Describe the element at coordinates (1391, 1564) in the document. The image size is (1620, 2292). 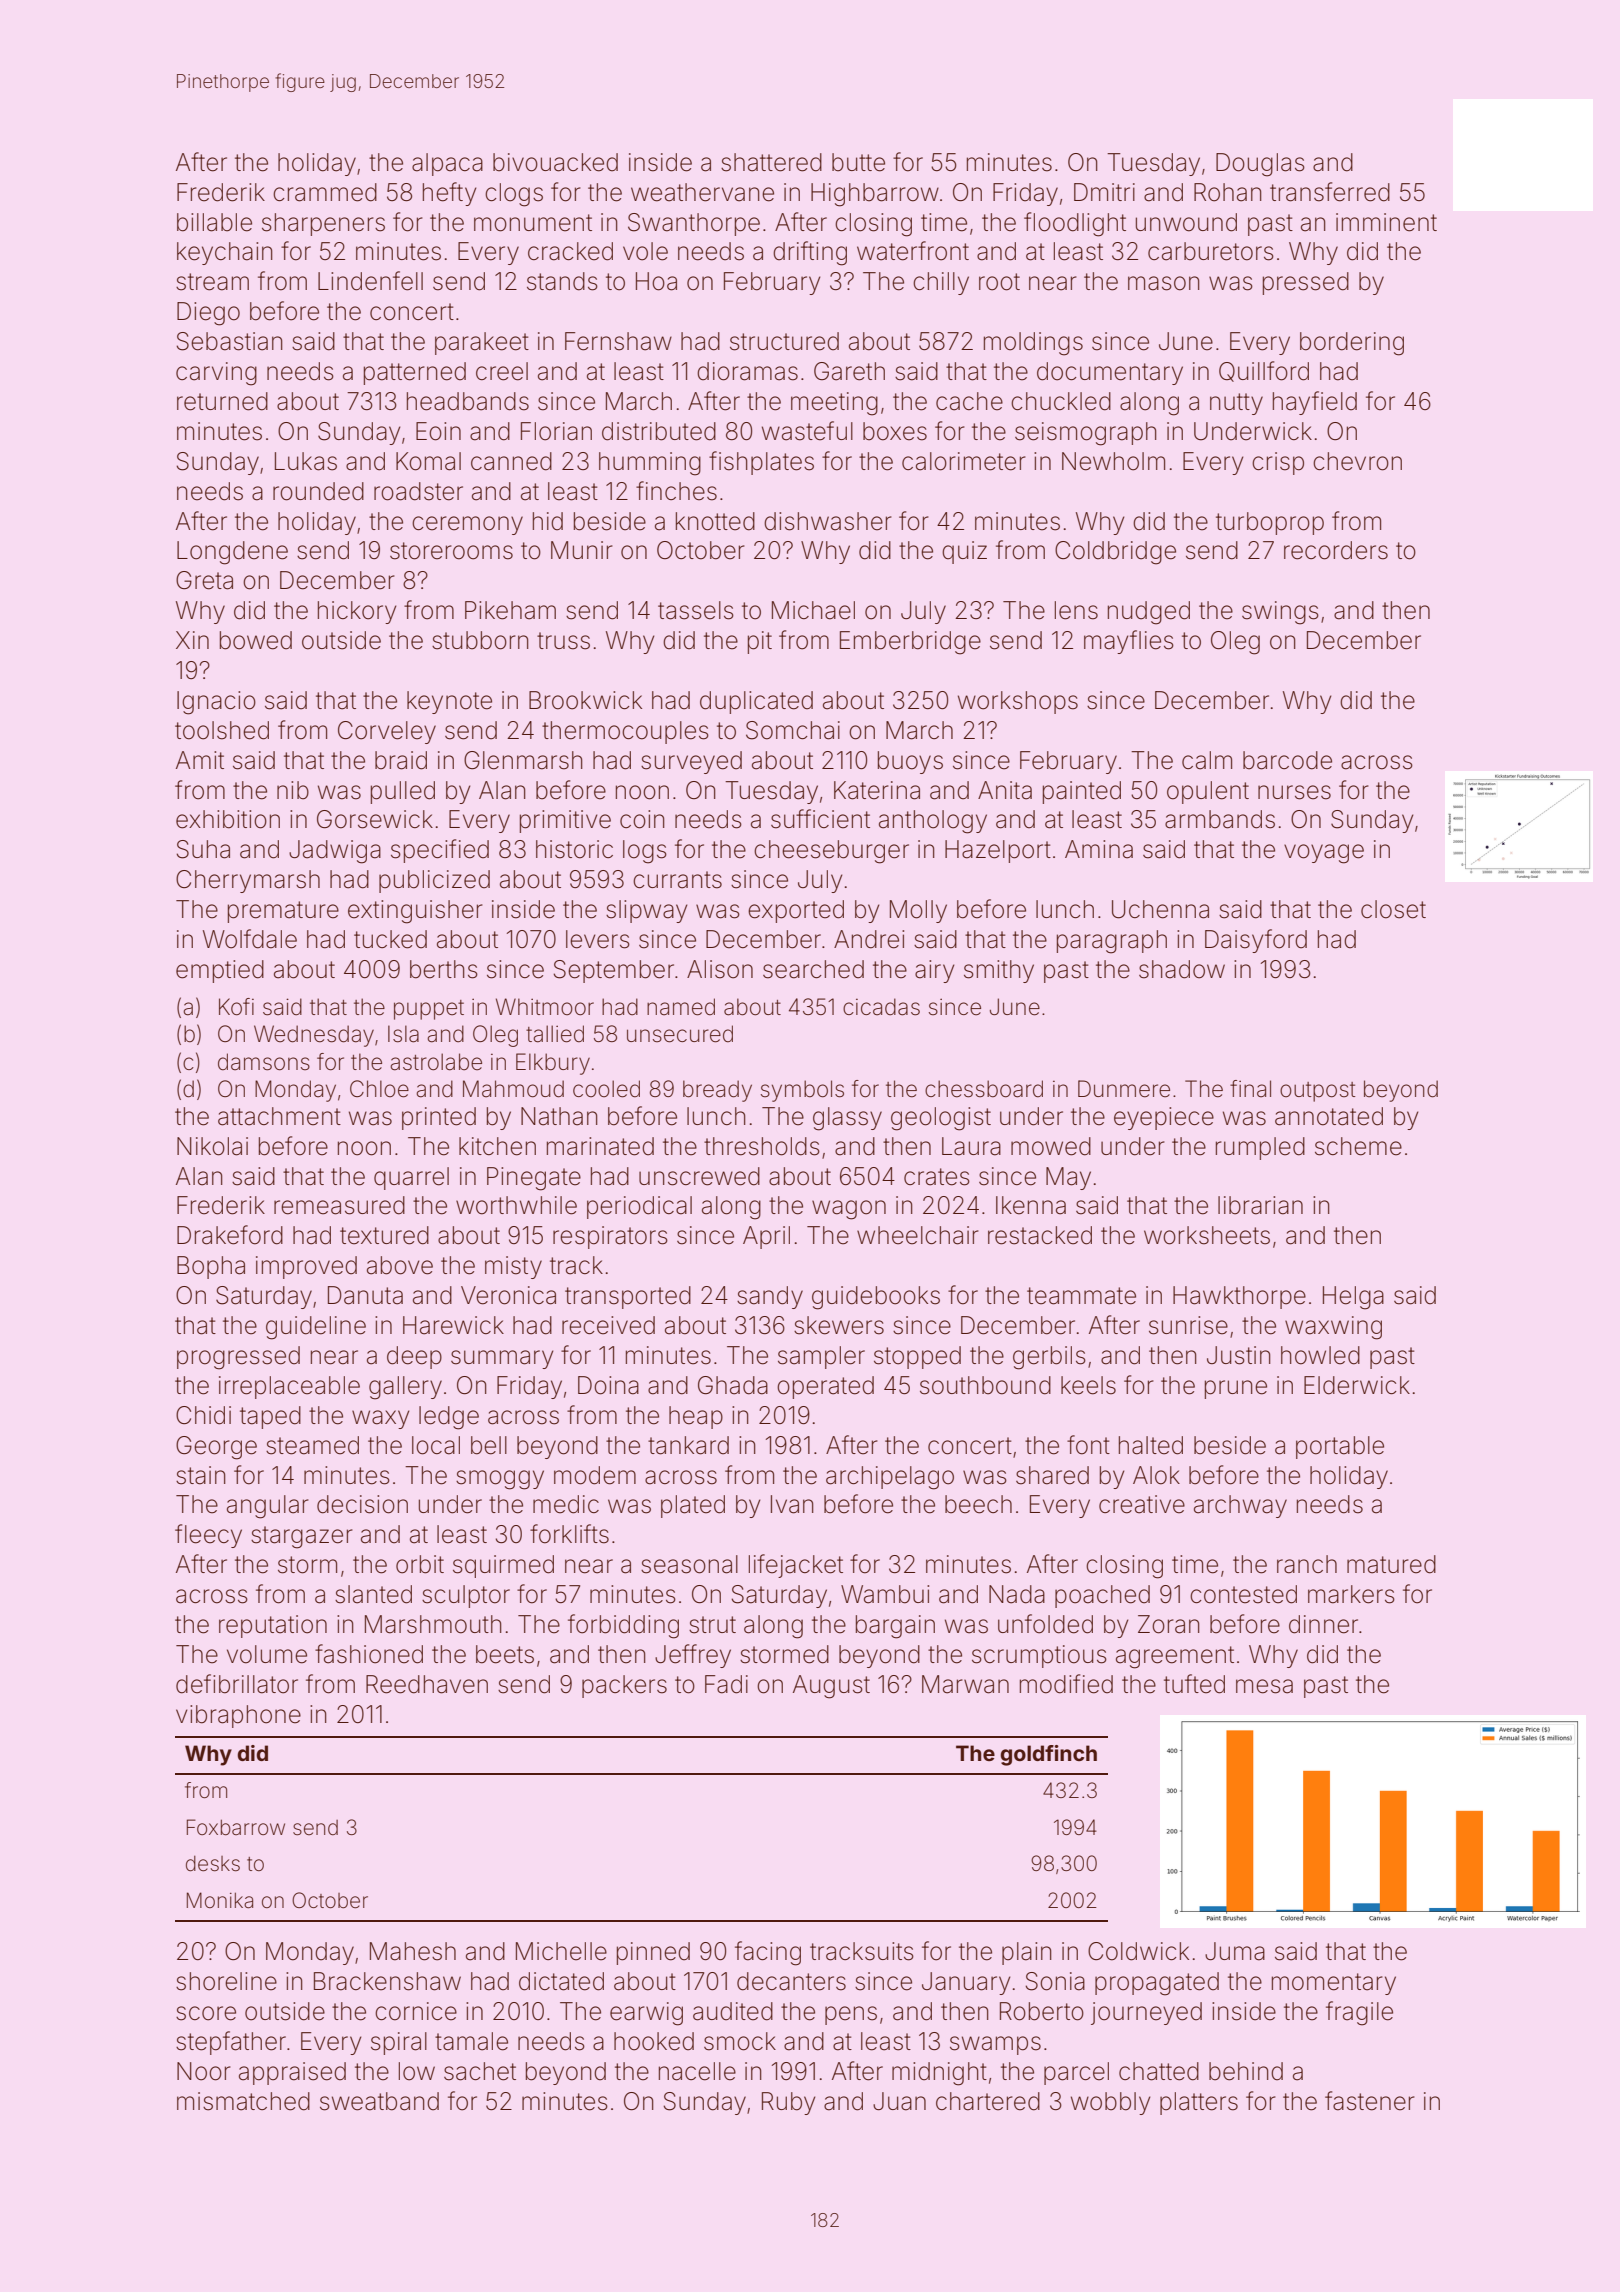
I see `matured` at that location.
